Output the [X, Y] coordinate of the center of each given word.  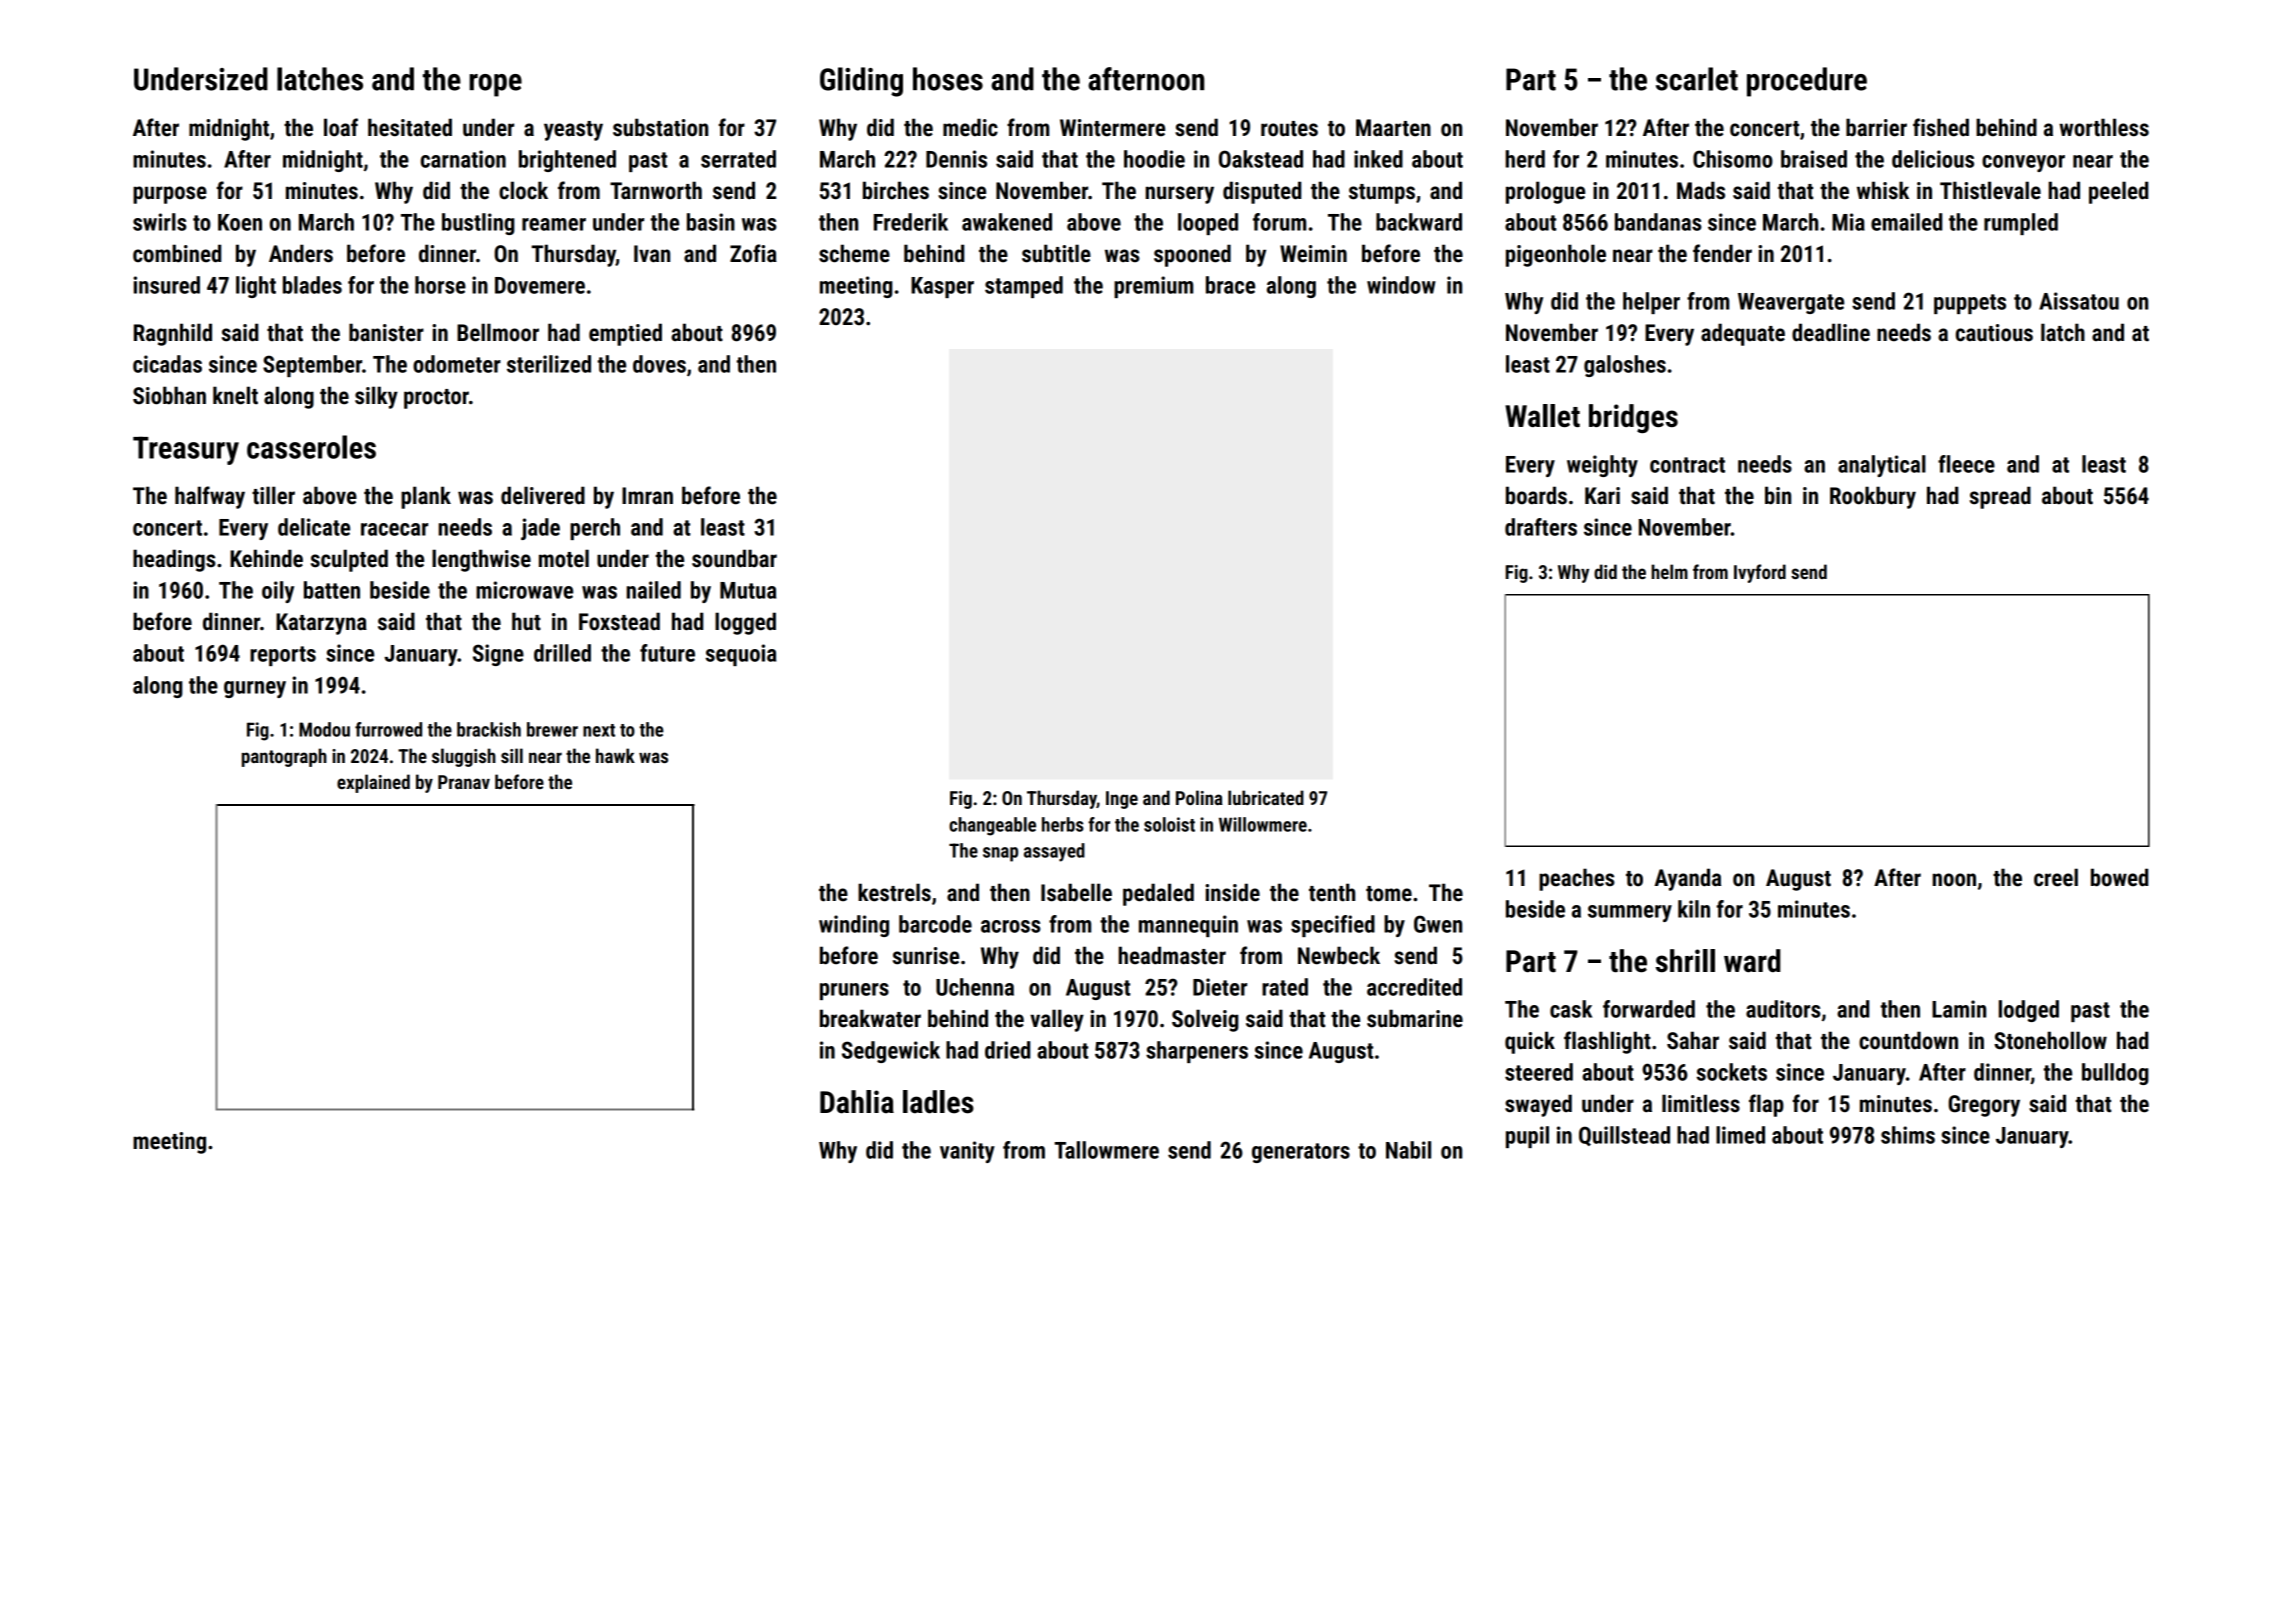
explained [373, 783]
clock [523, 190]
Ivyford [1760, 573]
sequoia [740, 655]
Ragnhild [173, 334]
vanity [967, 1152]
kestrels [894, 892]
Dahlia [857, 1102]
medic [970, 127]
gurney [255, 689]
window [1401, 285]
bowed [2119, 877]
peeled [2118, 192]
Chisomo [1733, 159]
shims [1908, 1135]
